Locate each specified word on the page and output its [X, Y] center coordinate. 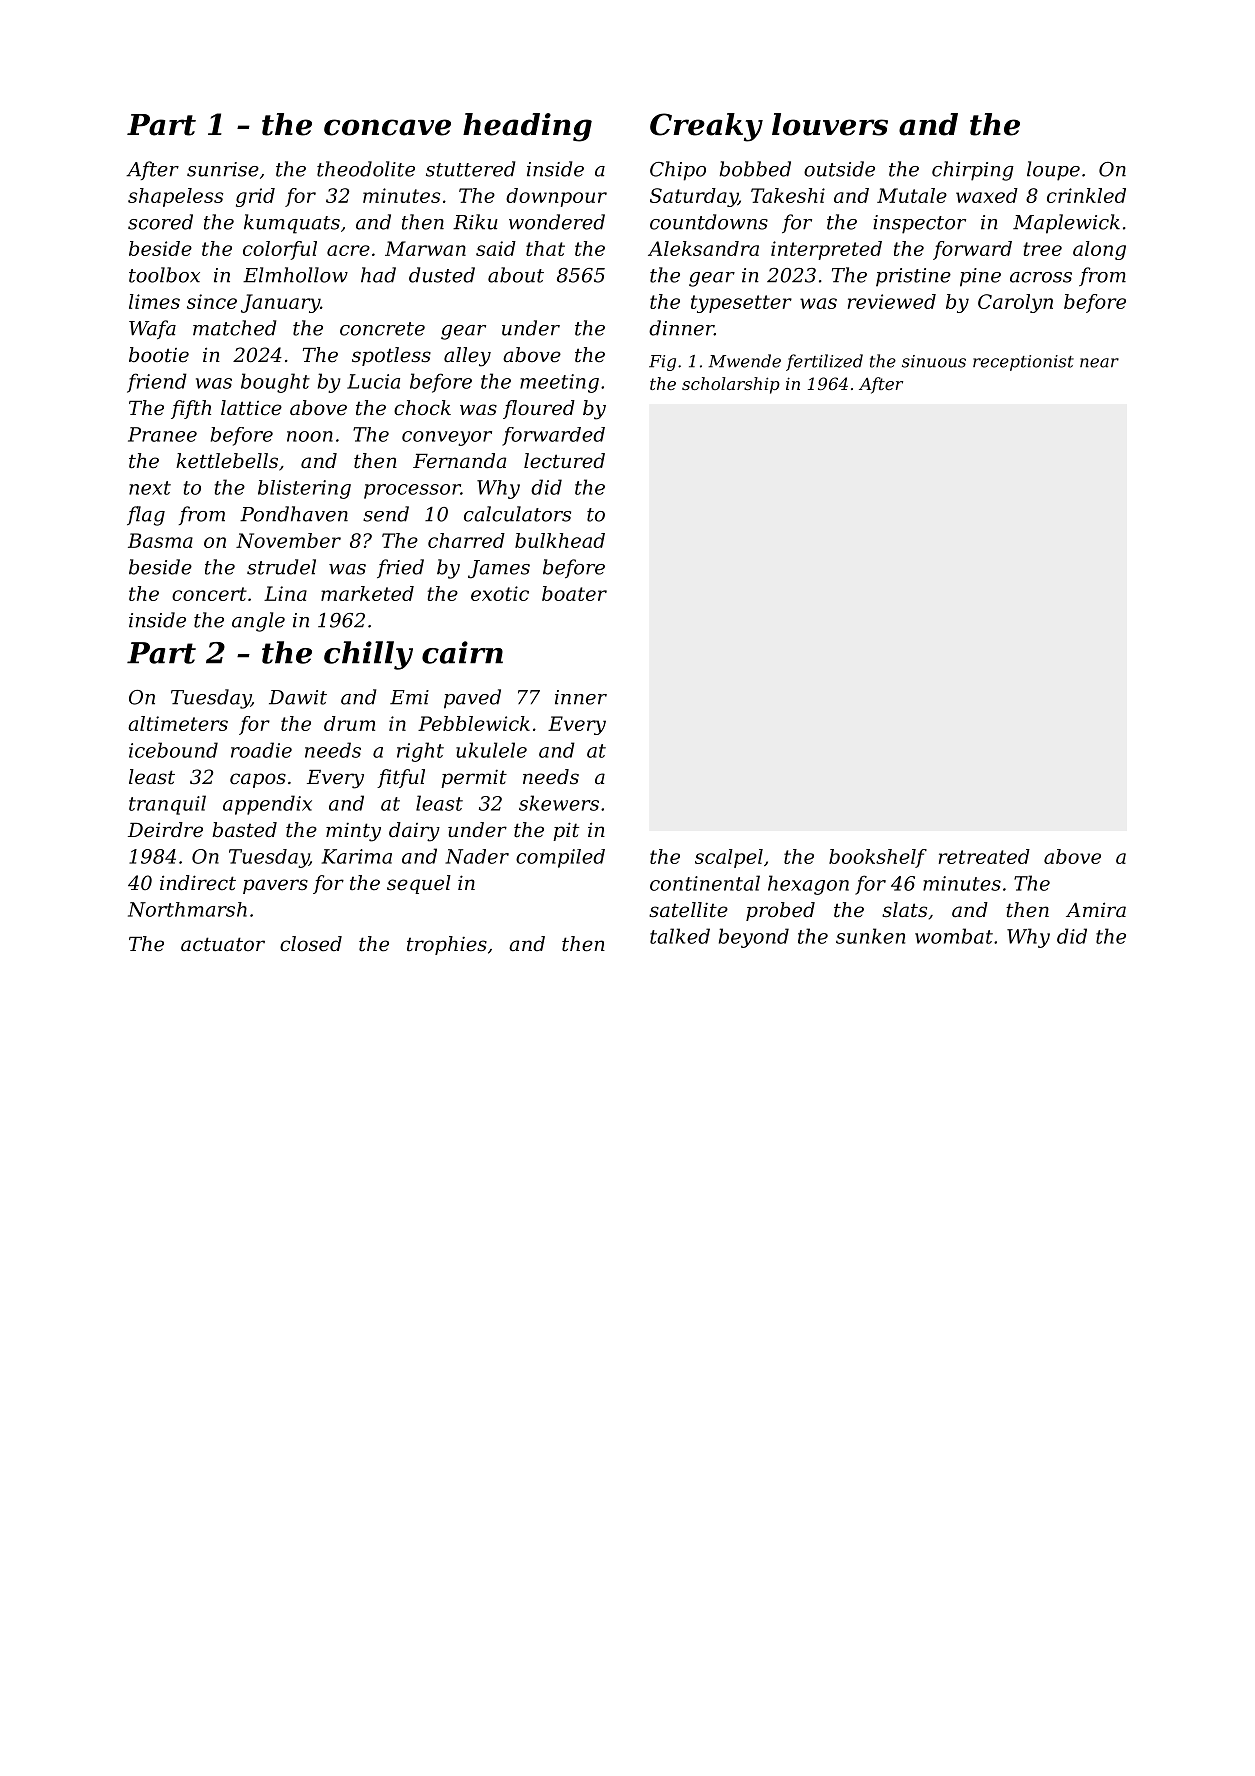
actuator [223, 944]
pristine [913, 277]
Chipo [678, 171]
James [499, 569]
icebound [173, 750]
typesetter [741, 304]
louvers [830, 124]
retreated [984, 856]
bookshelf [878, 858]
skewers [559, 803]
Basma [160, 540]
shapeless [175, 197]
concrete [382, 329]
